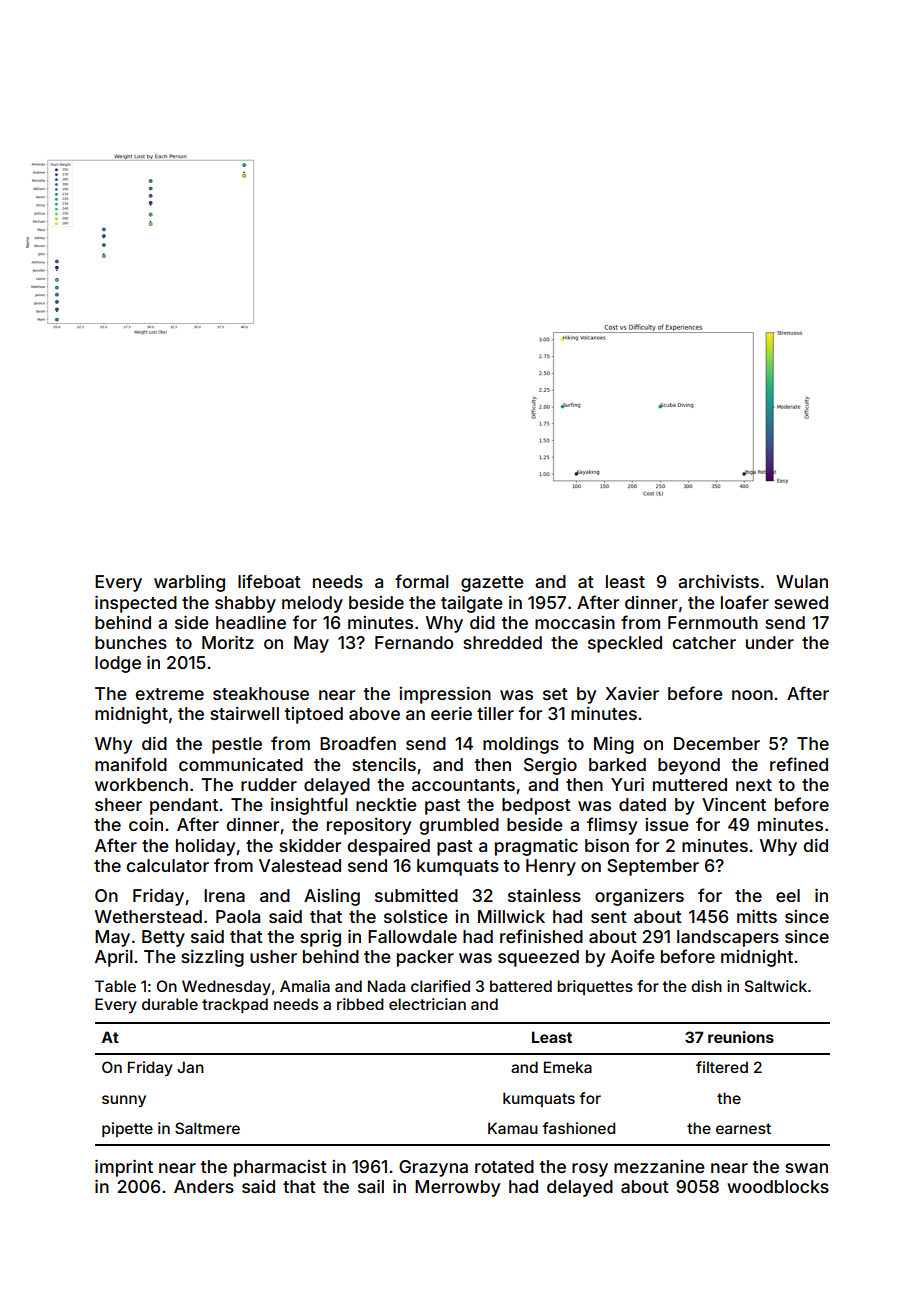 This document has width=924, height=1311. What do you see at coordinates (136, 604) in the document?
I see `inspected` at bounding box center [136, 604].
